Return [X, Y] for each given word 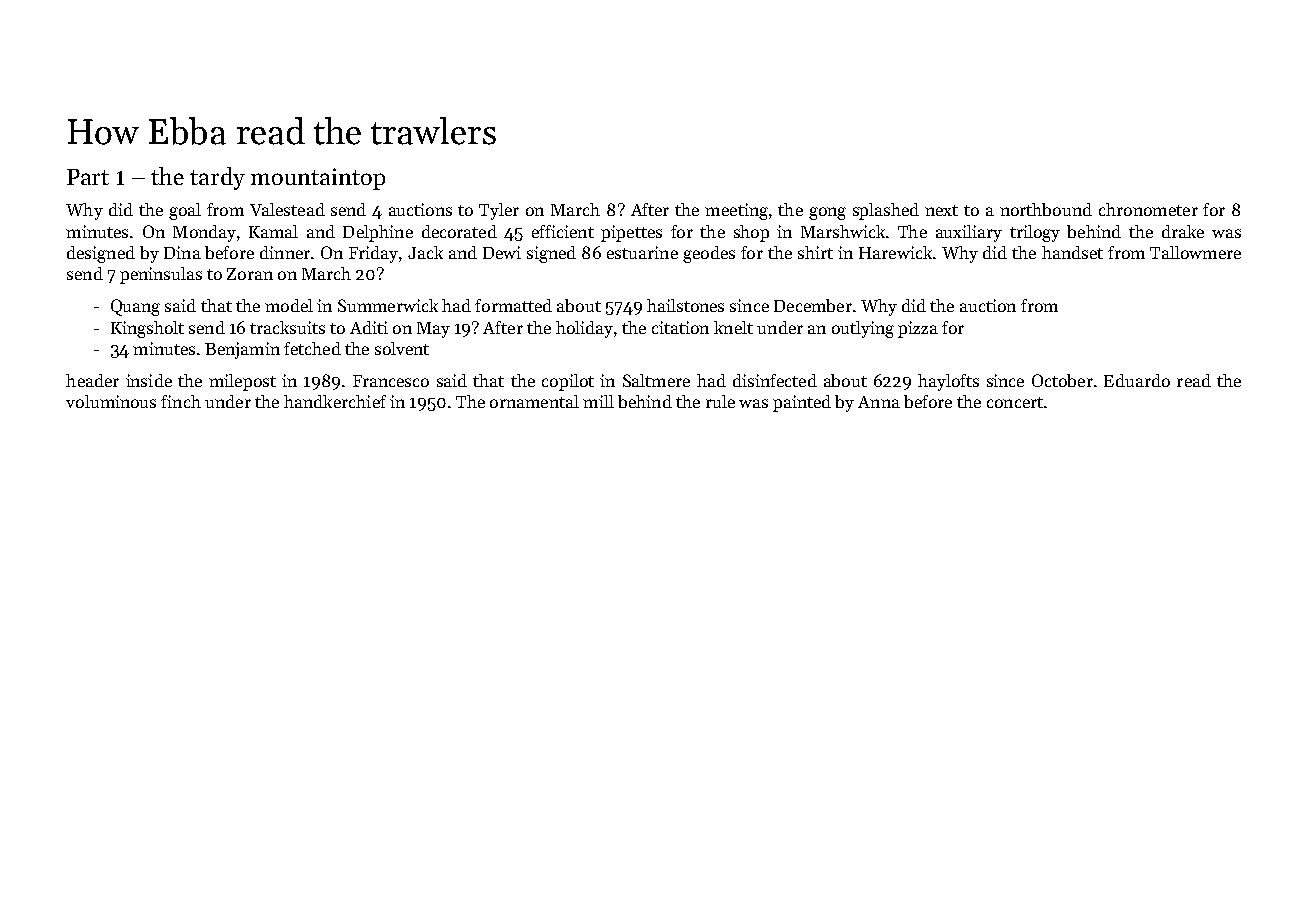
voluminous [111, 401]
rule [720, 401]
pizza [918, 329]
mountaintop [318, 179]
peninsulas [161, 275]
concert [1015, 402]
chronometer [1148, 209]
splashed [886, 211]
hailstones [685, 305]
